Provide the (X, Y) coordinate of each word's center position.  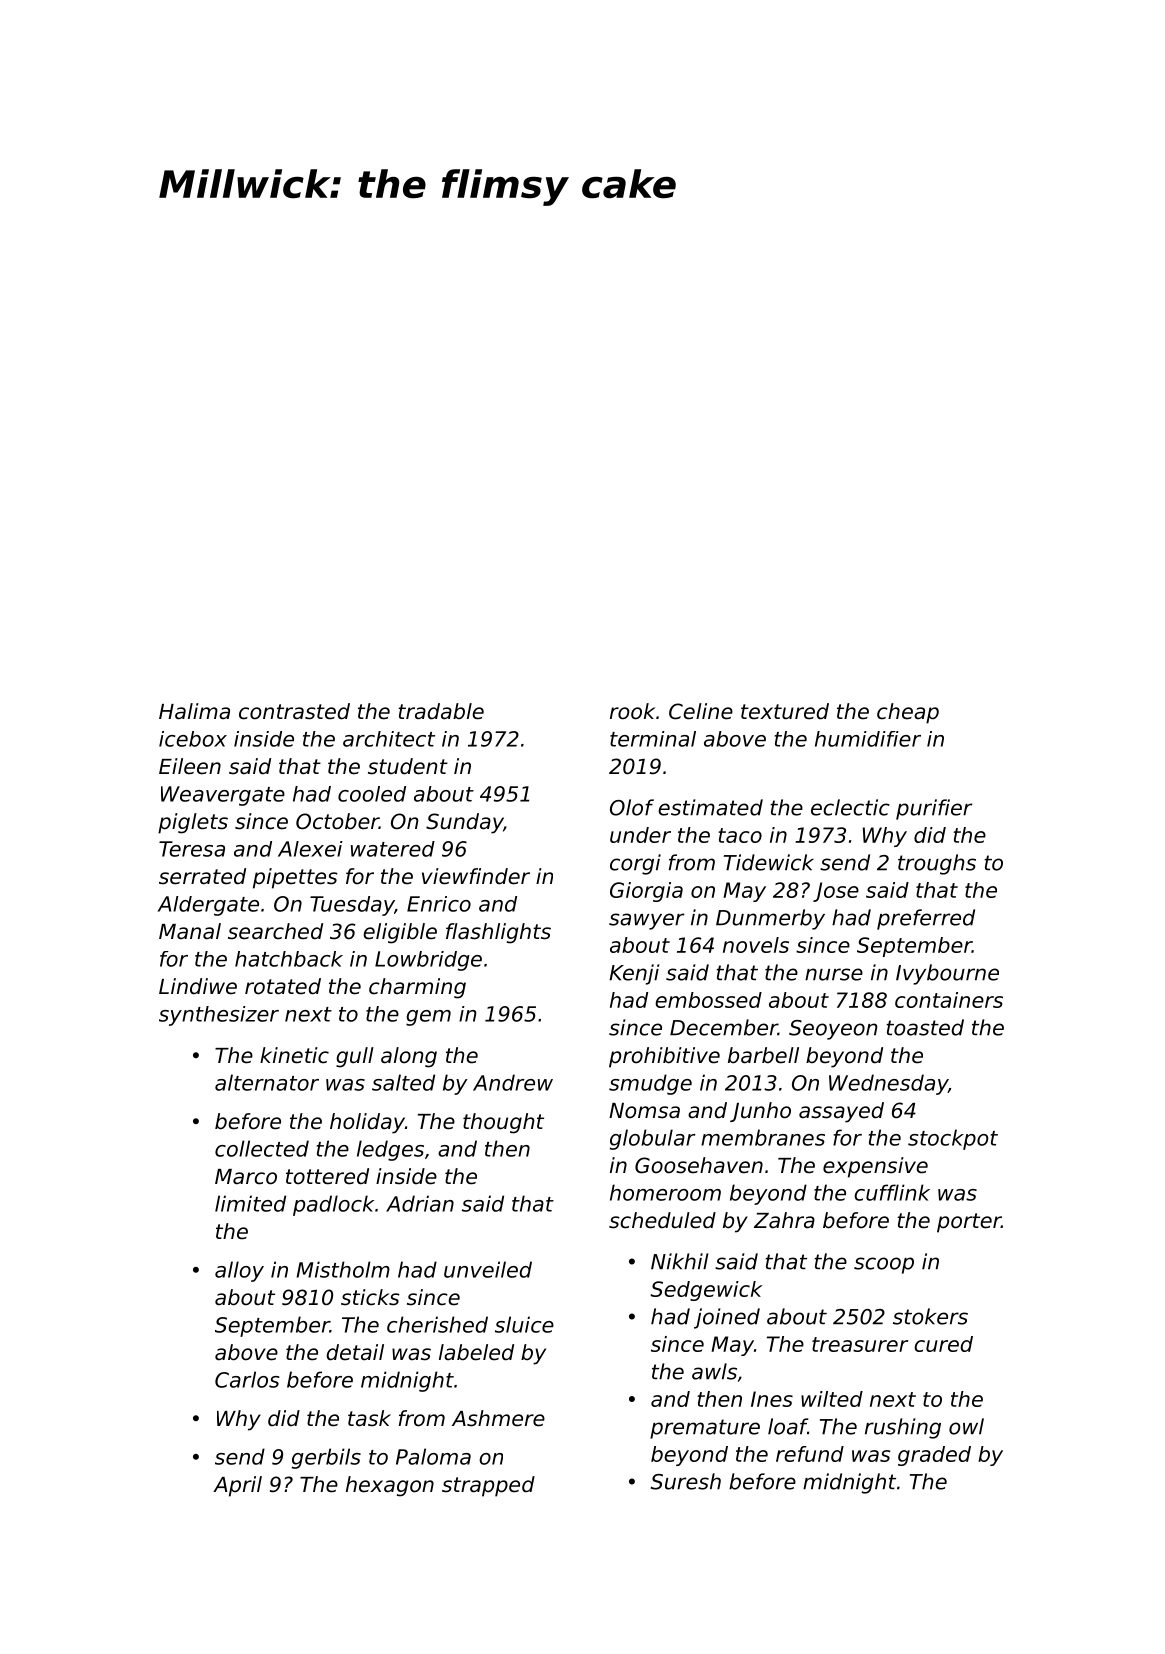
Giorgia (646, 892)
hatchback (289, 959)
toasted (925, 1027)
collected (262, 1148)
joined (727, 1318)
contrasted (294, 711)
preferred (926, 919)
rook (632, 711)
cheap (908, 713)
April (237, 1486)
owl (966, 1426)
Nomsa (644, 1111)
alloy (239, 1271)
